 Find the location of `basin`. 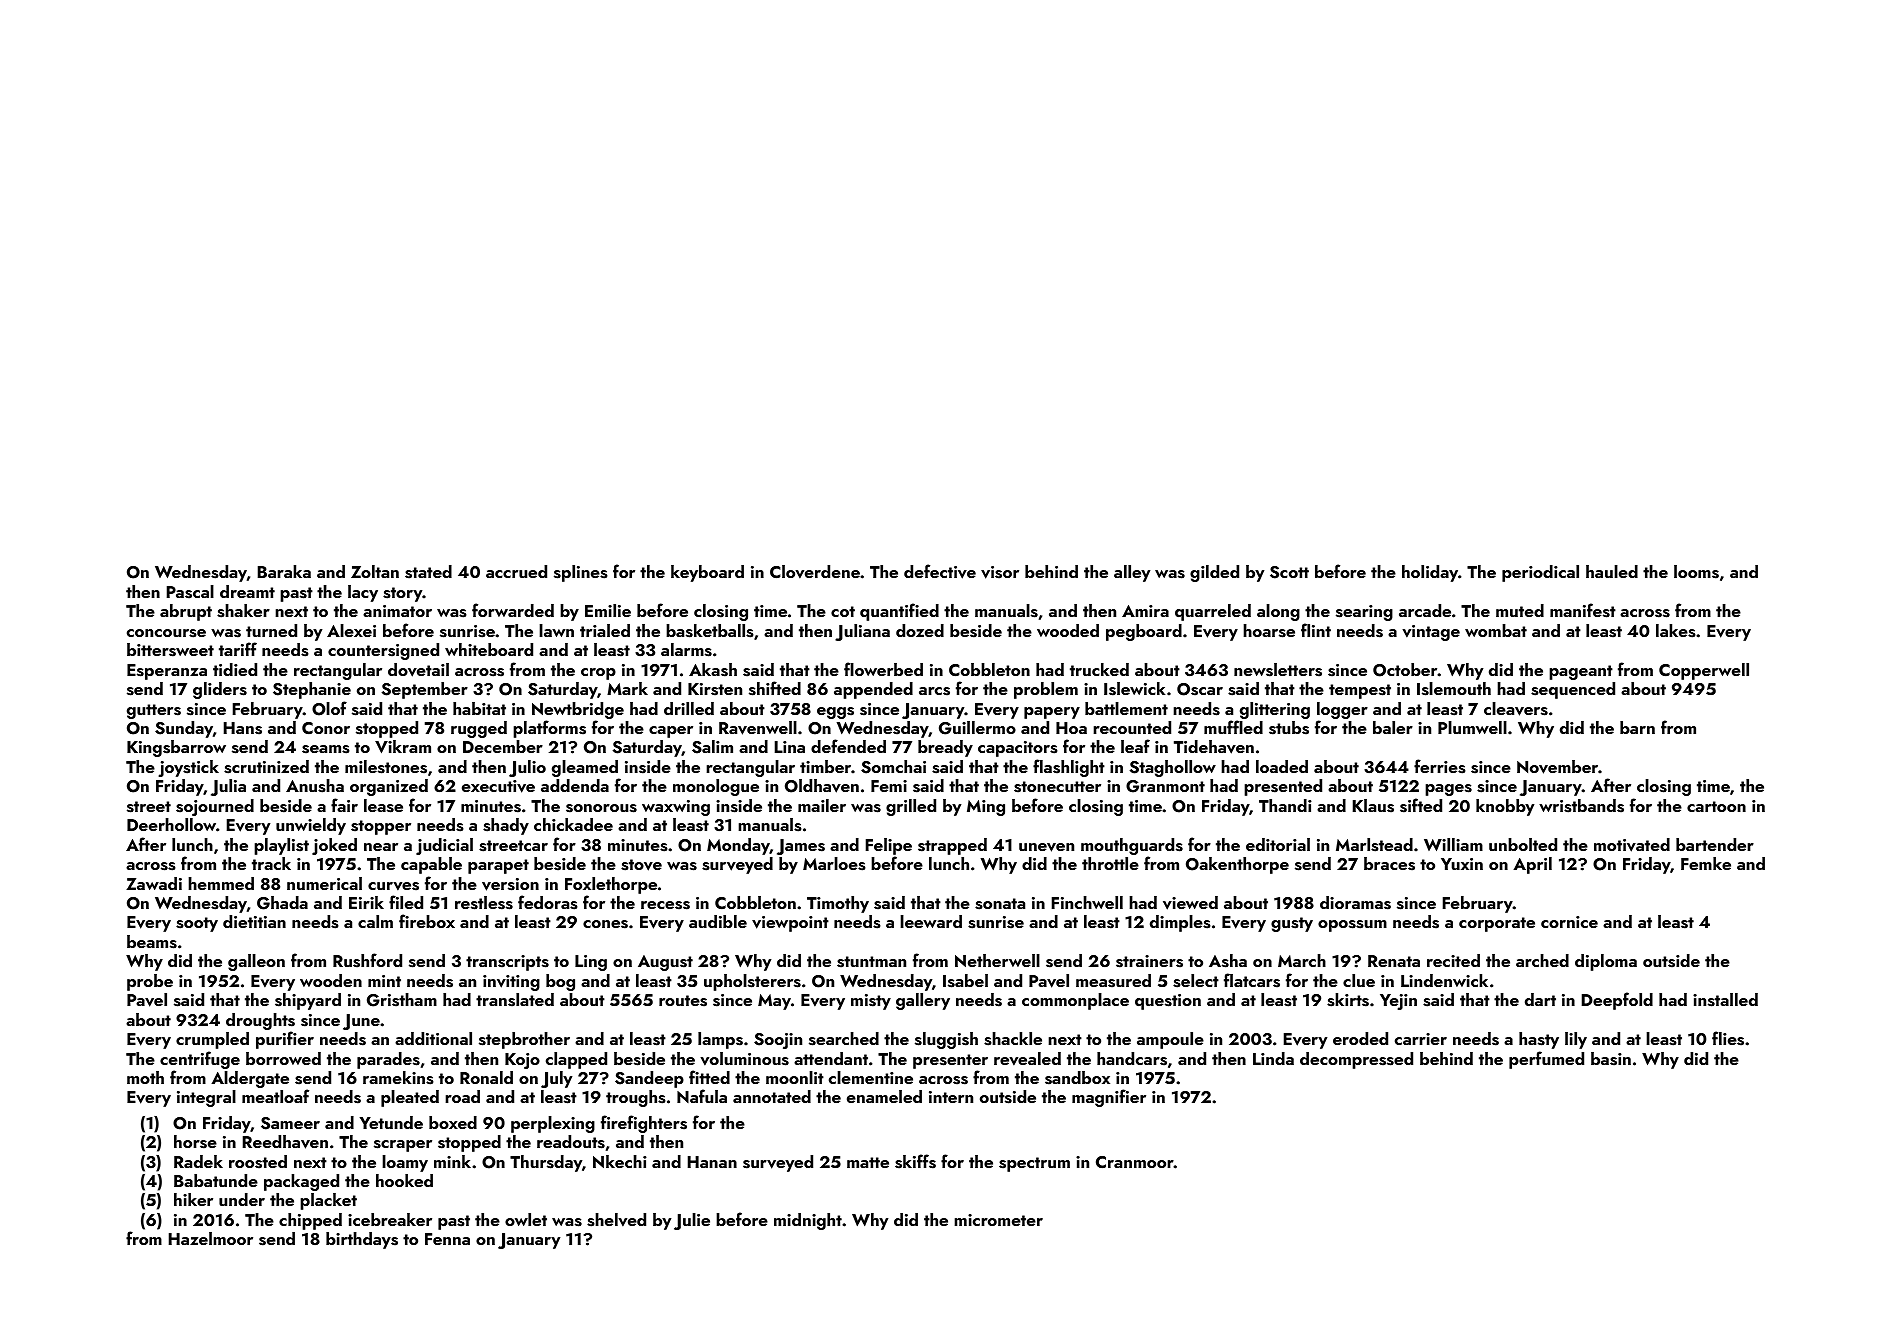

basin is located at coordinates (1611, 1059).
